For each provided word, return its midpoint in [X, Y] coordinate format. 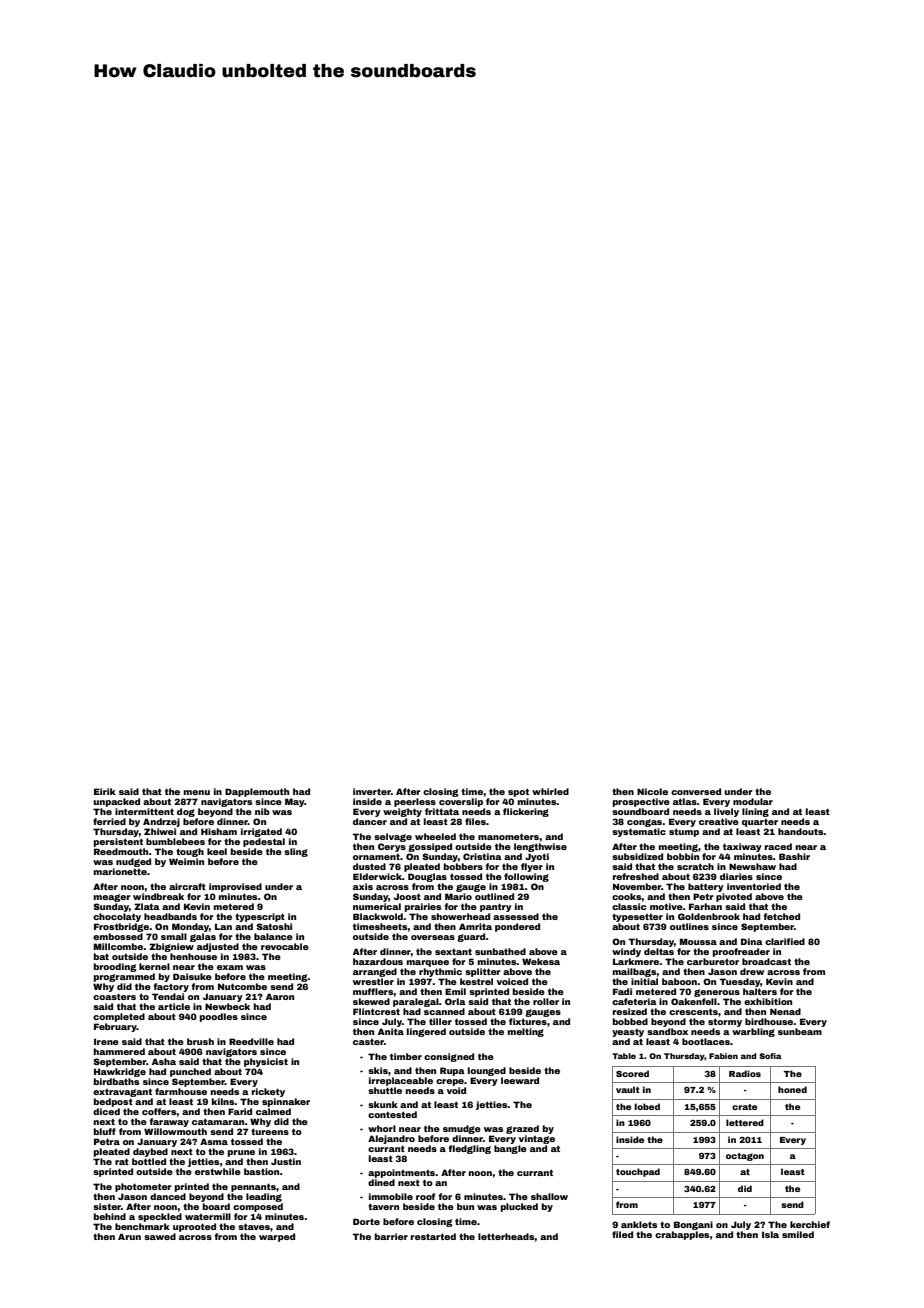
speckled [160, 1217]
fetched [781, 916]
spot [518, 792]
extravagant [122, 1092]
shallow [549, 1196]
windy [626, 952]
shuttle [385, 1090]
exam [230, 967]
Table [624, 1056]
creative [719, 821]
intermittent [144, 811]
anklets [639, 1224]
